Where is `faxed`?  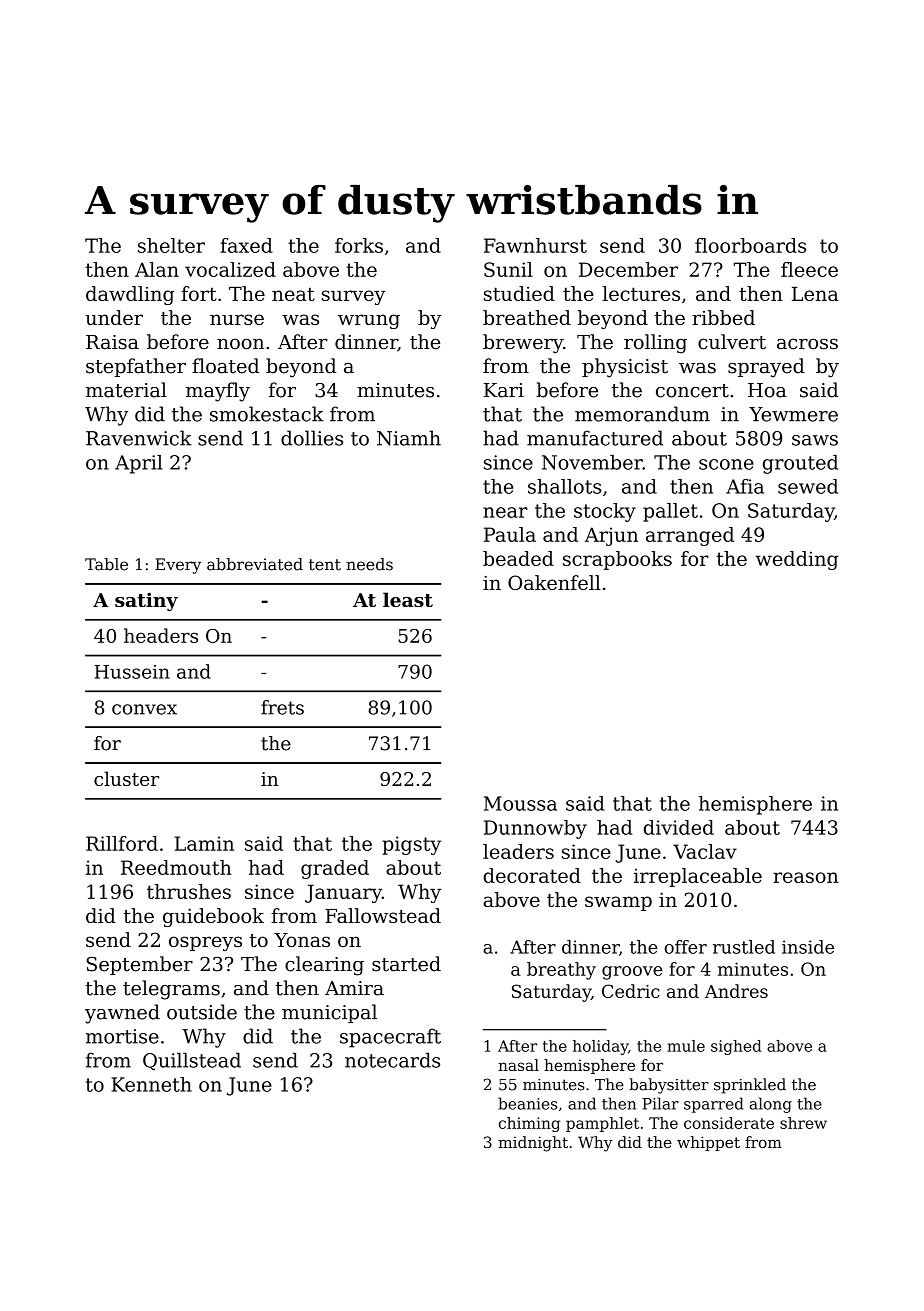
faxed is located at coordinates (246, 245).
